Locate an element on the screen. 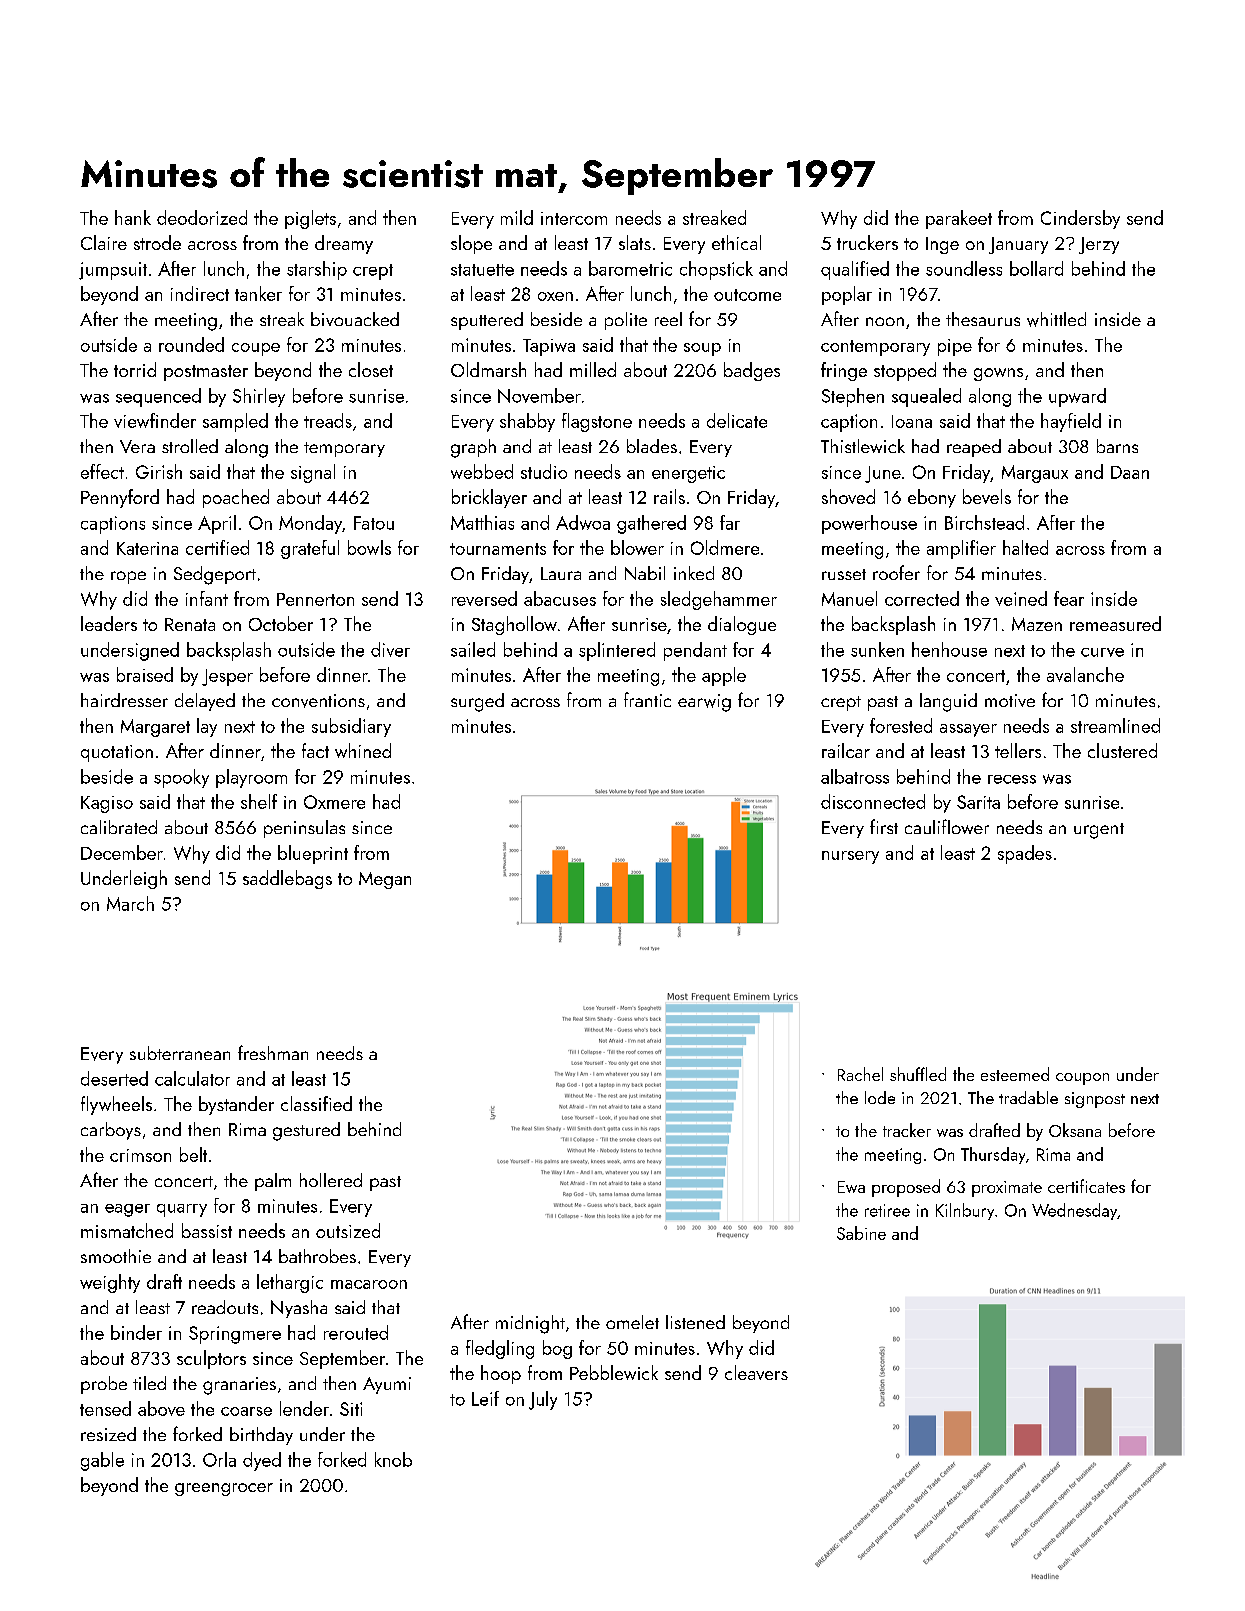 The image size is (1245, 1611). classified is located at coordinates (316, 1103).
